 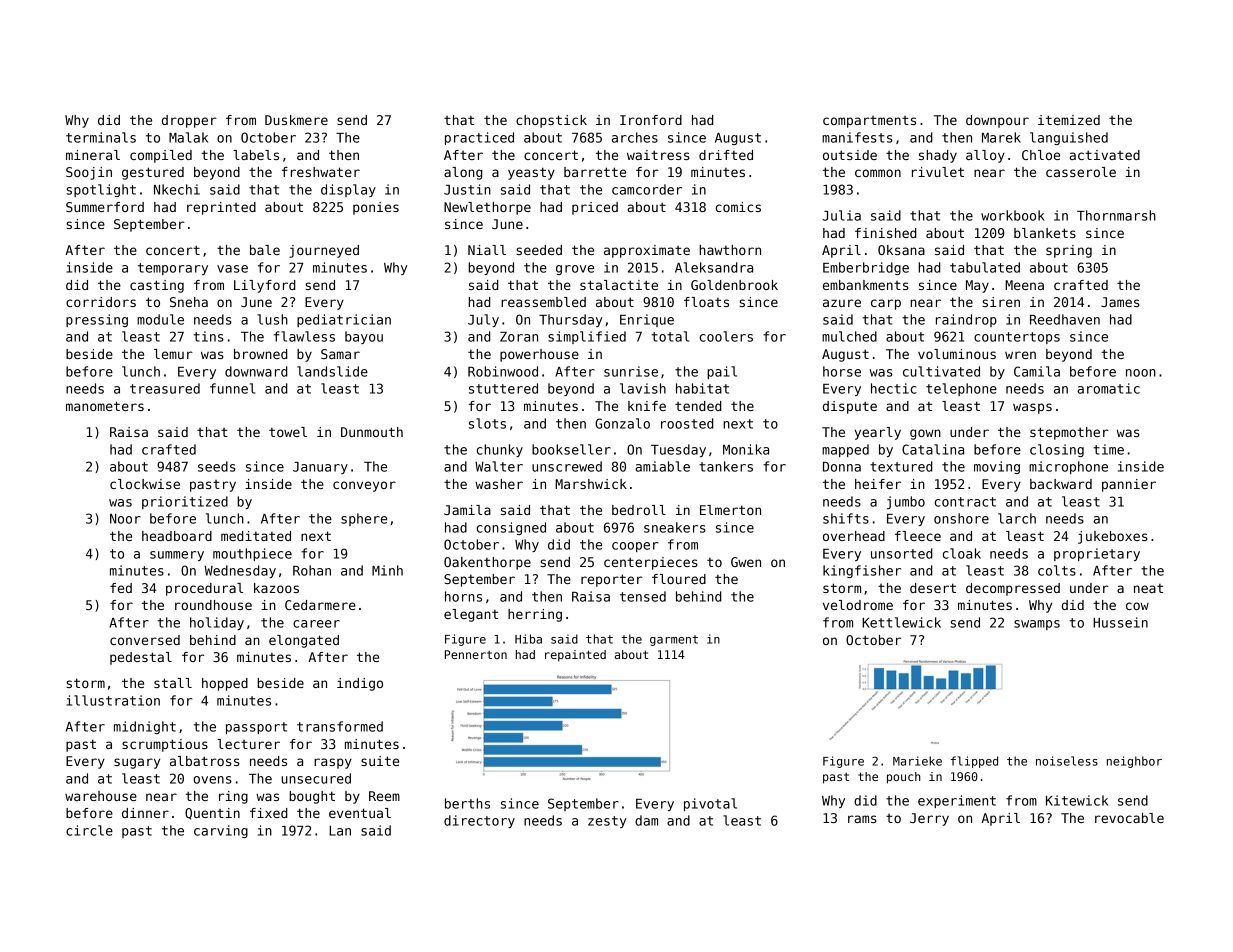 I want to click on washer, so click(x=499, y=484).
